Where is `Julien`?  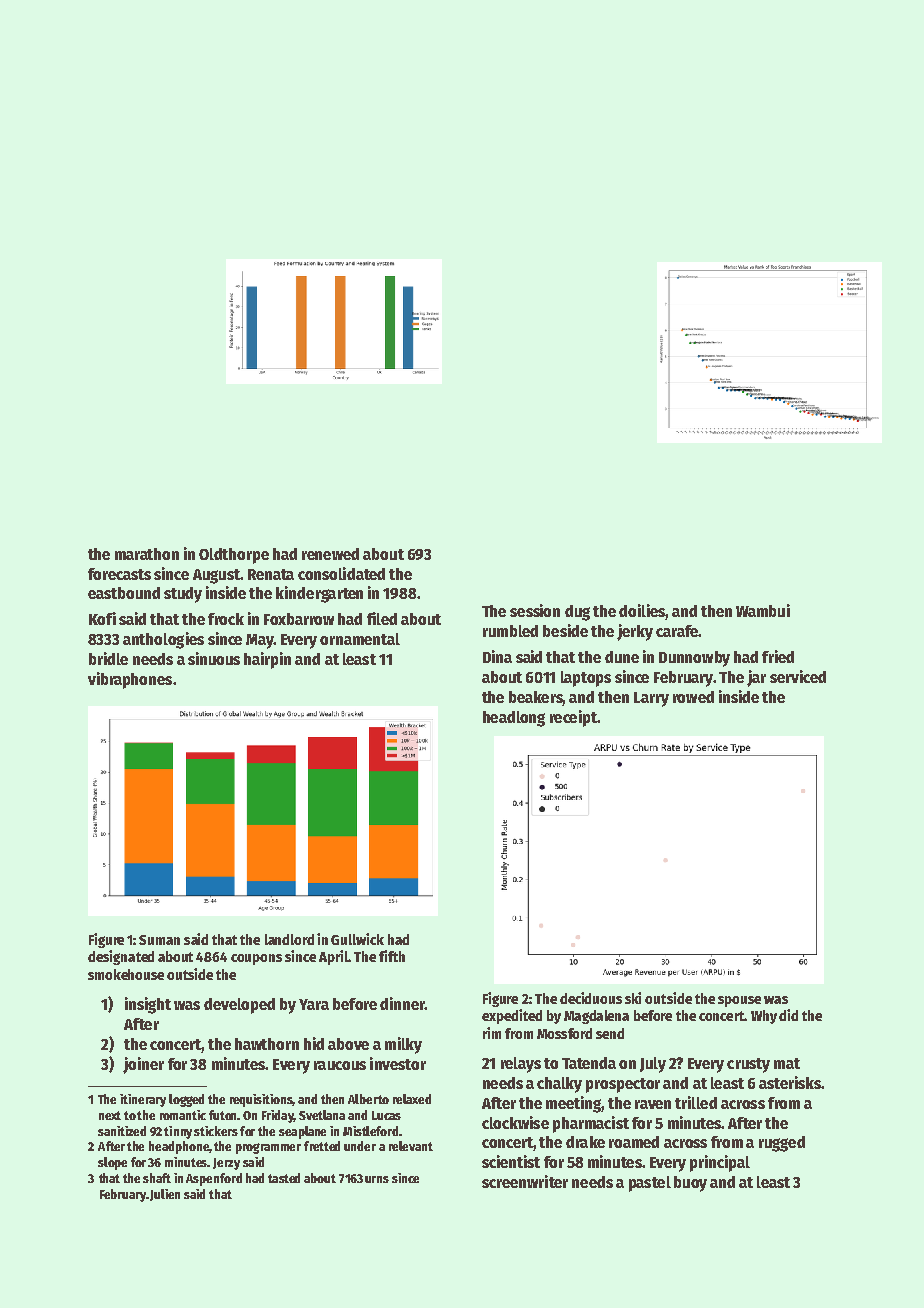
Julien is located at coordinates (165, 1195).
